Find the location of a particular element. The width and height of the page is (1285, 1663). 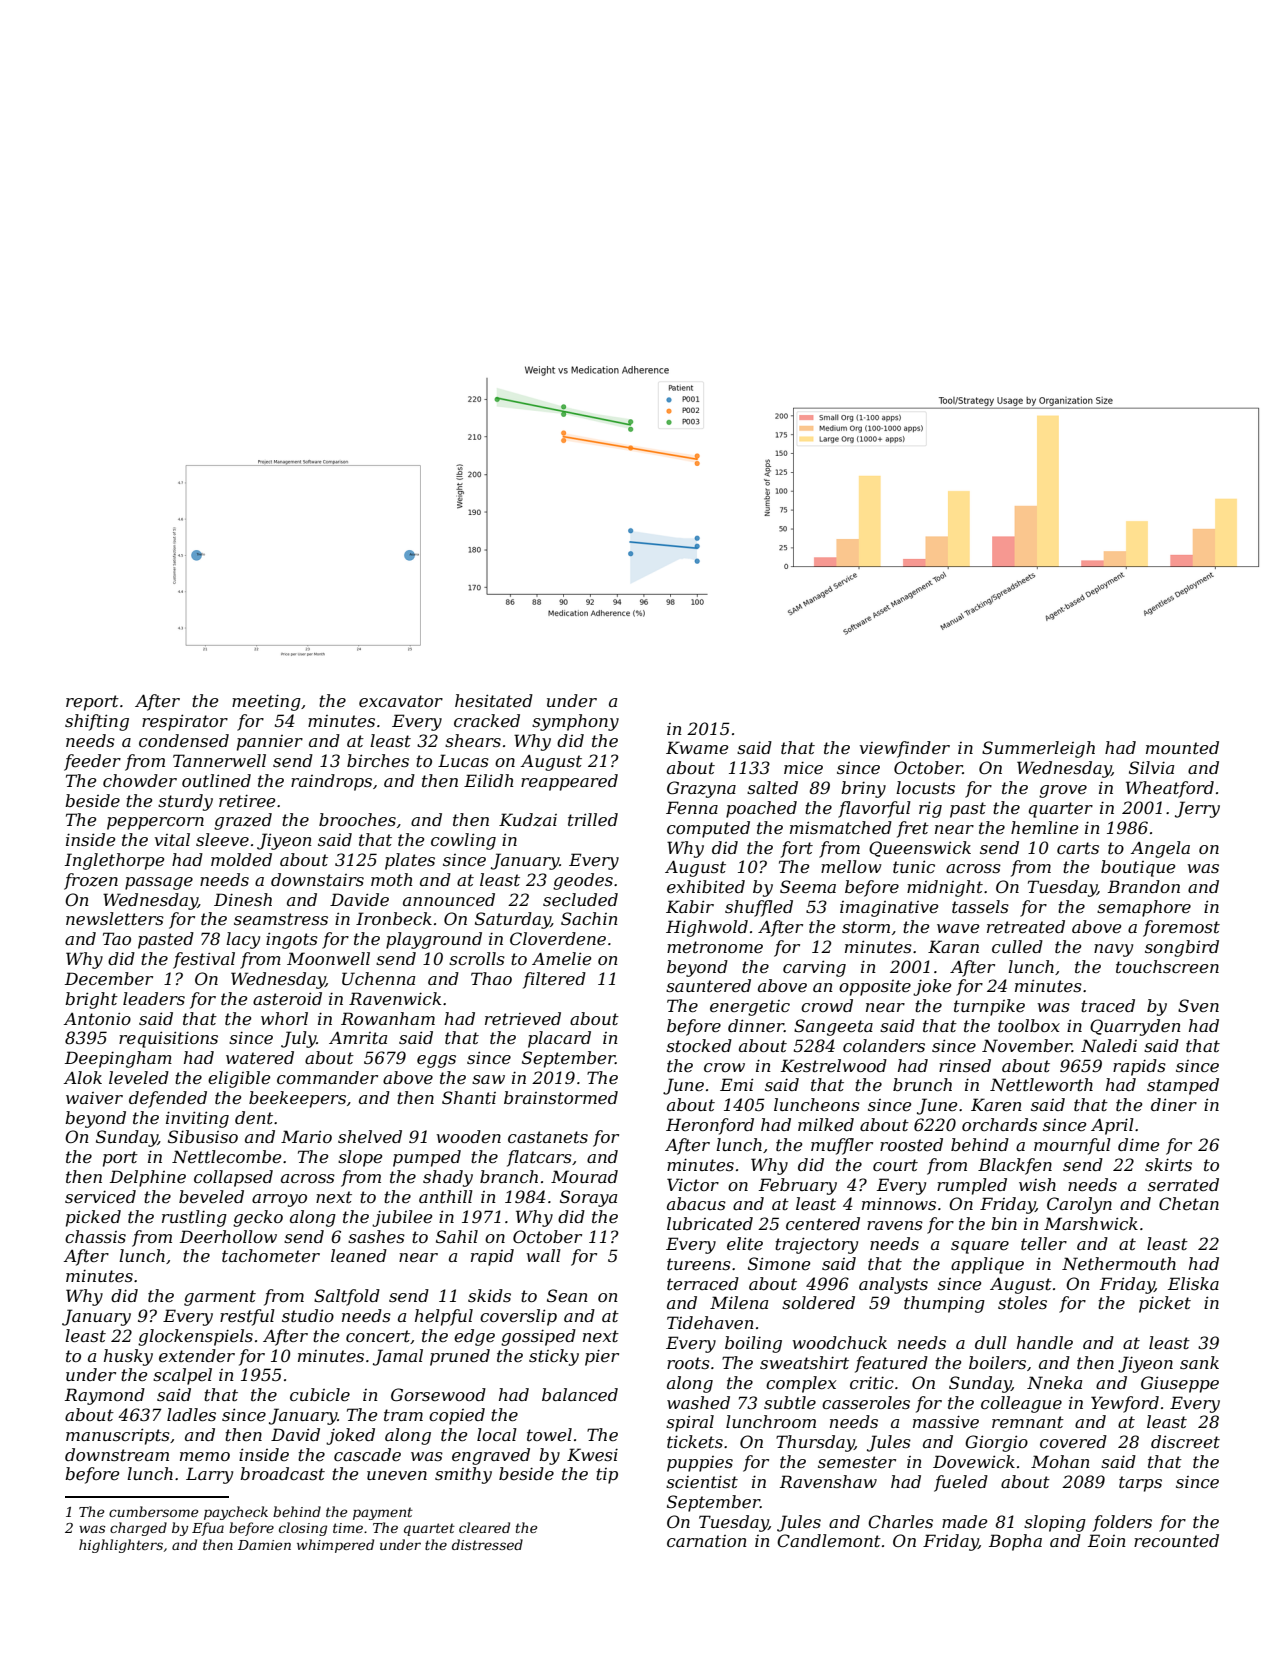

gecko is located at coordinates (258, 1218).
